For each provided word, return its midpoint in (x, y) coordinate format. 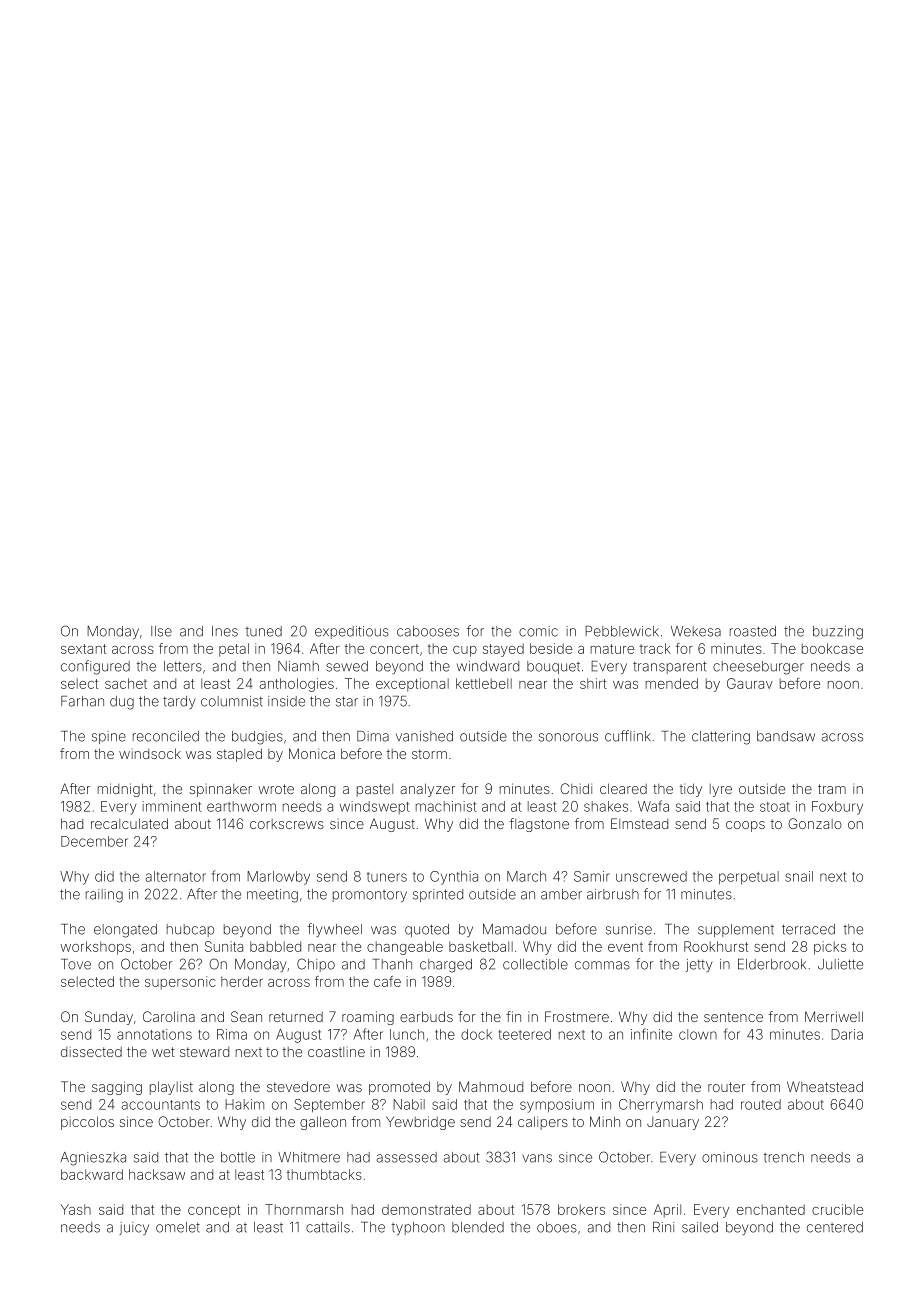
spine (109, 737)
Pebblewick (622, 631)
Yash (76, 1209)
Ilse (161, 631)
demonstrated (426, 1209)
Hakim (244, 1104)
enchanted (771, 1209)
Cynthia (454, 878)
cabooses (428, 631)
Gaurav (750, 683)
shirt (593, 683)
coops (745, 826)
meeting (272, 896)
